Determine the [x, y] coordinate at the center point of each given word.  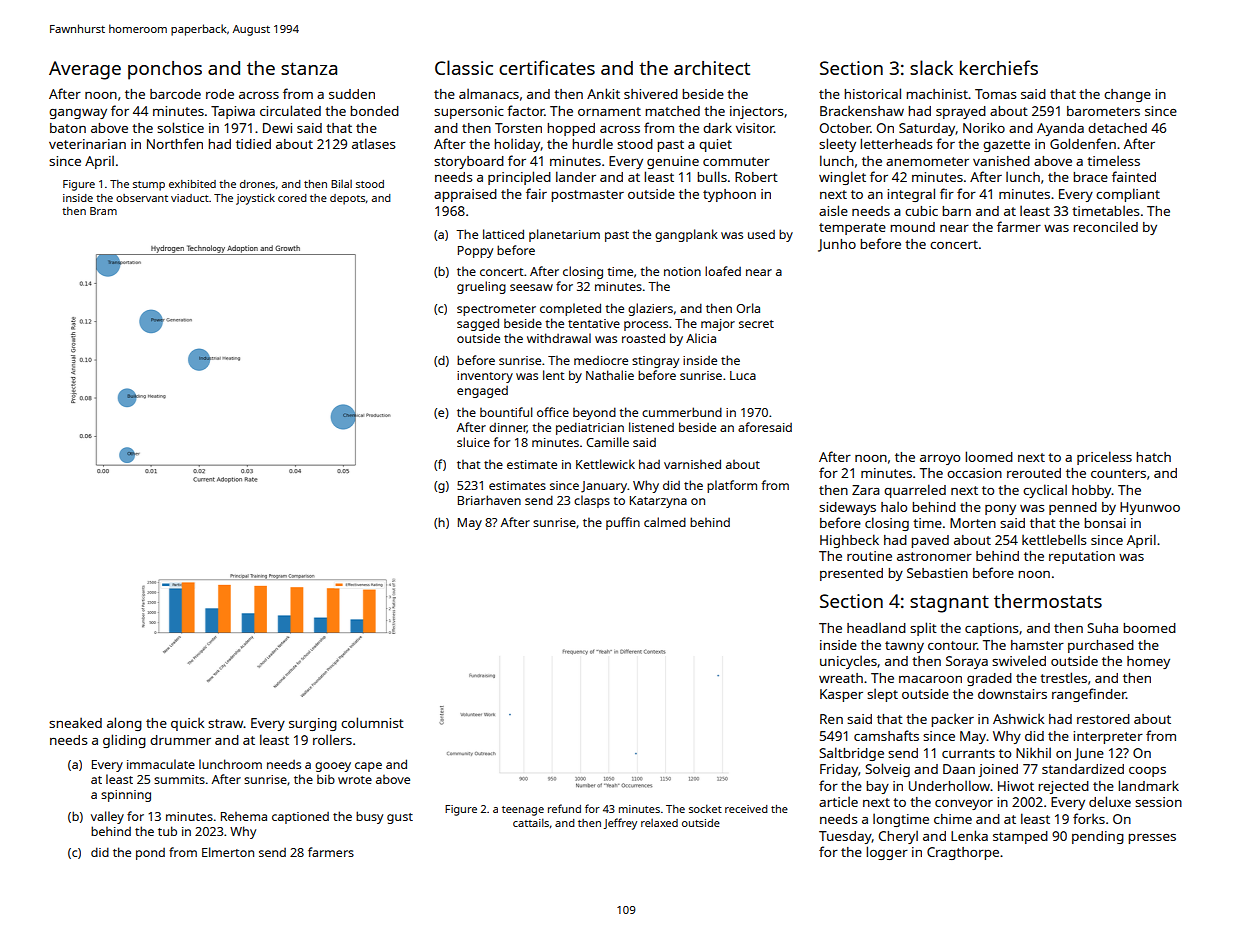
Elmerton [228, 852]
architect [712, 68]
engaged [482, 392]
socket [705, 808]
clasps [592, 501]
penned [1073, 508]
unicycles [848, 662]
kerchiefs [999, 67]
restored [1103, 719]
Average [85, 70]
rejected [1063, 787]
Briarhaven [489, 500]
